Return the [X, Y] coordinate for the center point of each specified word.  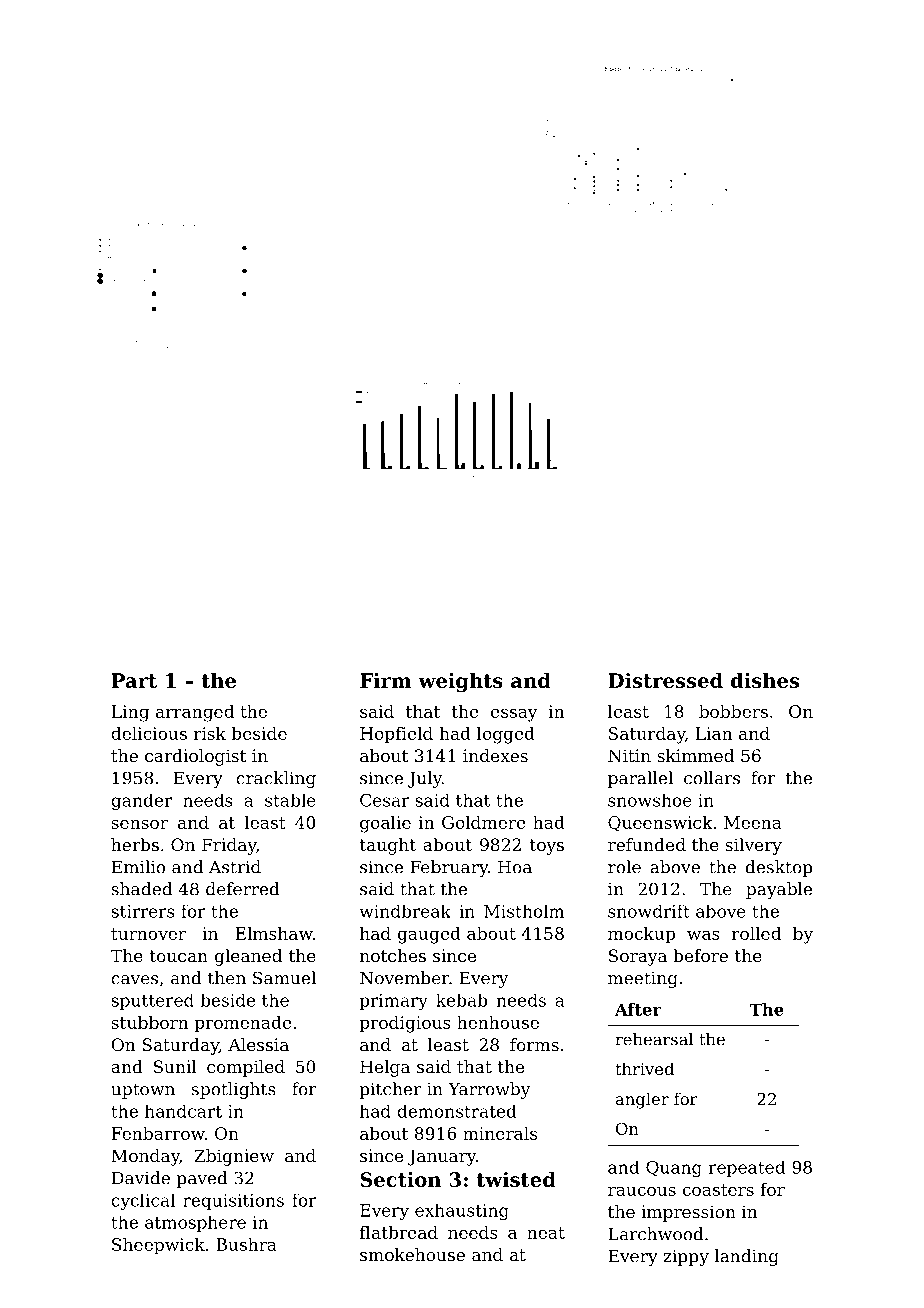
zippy [686, 1257]
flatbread [399, 1232]
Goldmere [483, 822]
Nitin [629, 755]
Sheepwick [158, 1246]
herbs [135, 844]
